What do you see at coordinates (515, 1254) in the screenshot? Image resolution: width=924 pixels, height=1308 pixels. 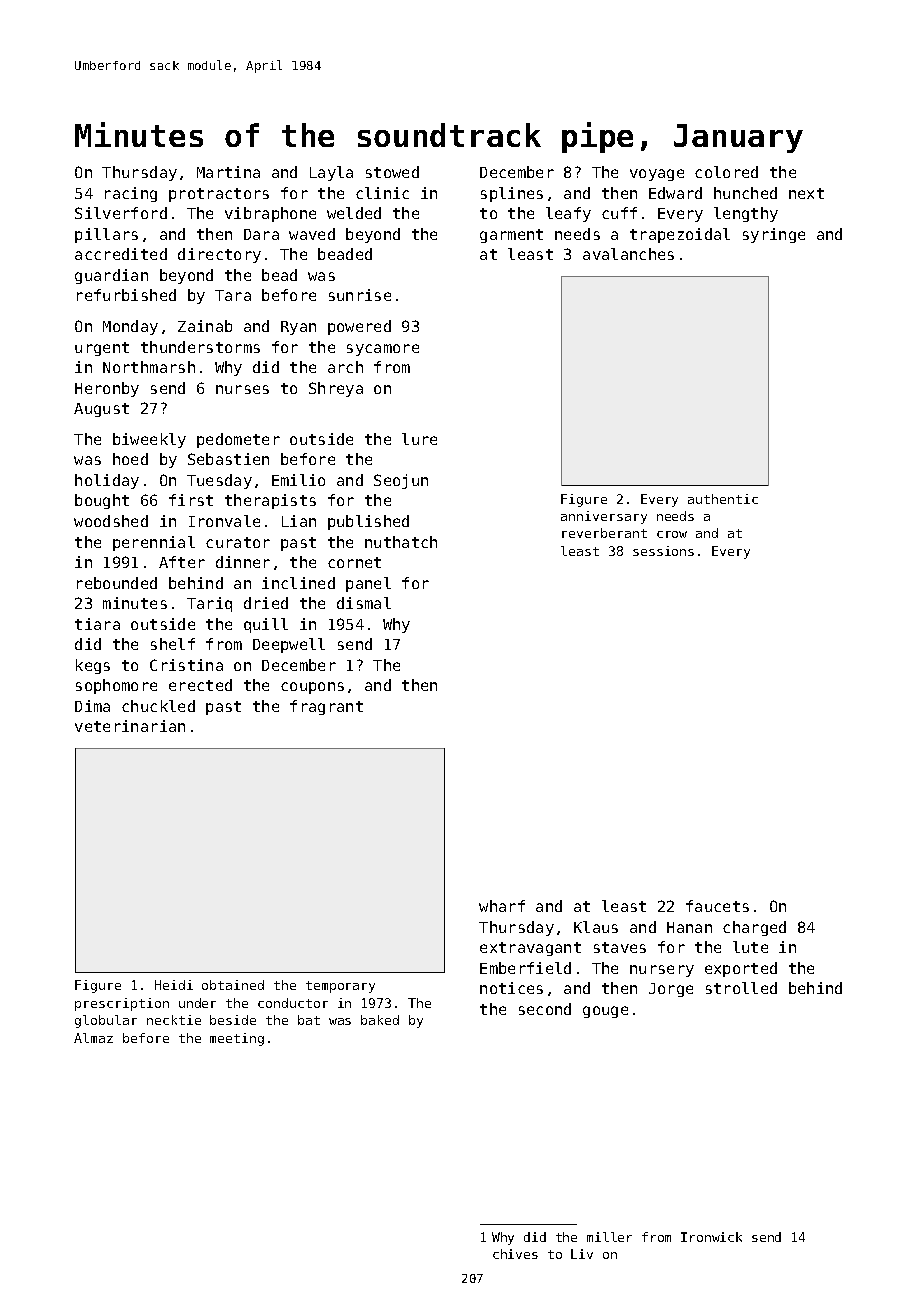 I see `chives` at bounding box center [515, 1254].
